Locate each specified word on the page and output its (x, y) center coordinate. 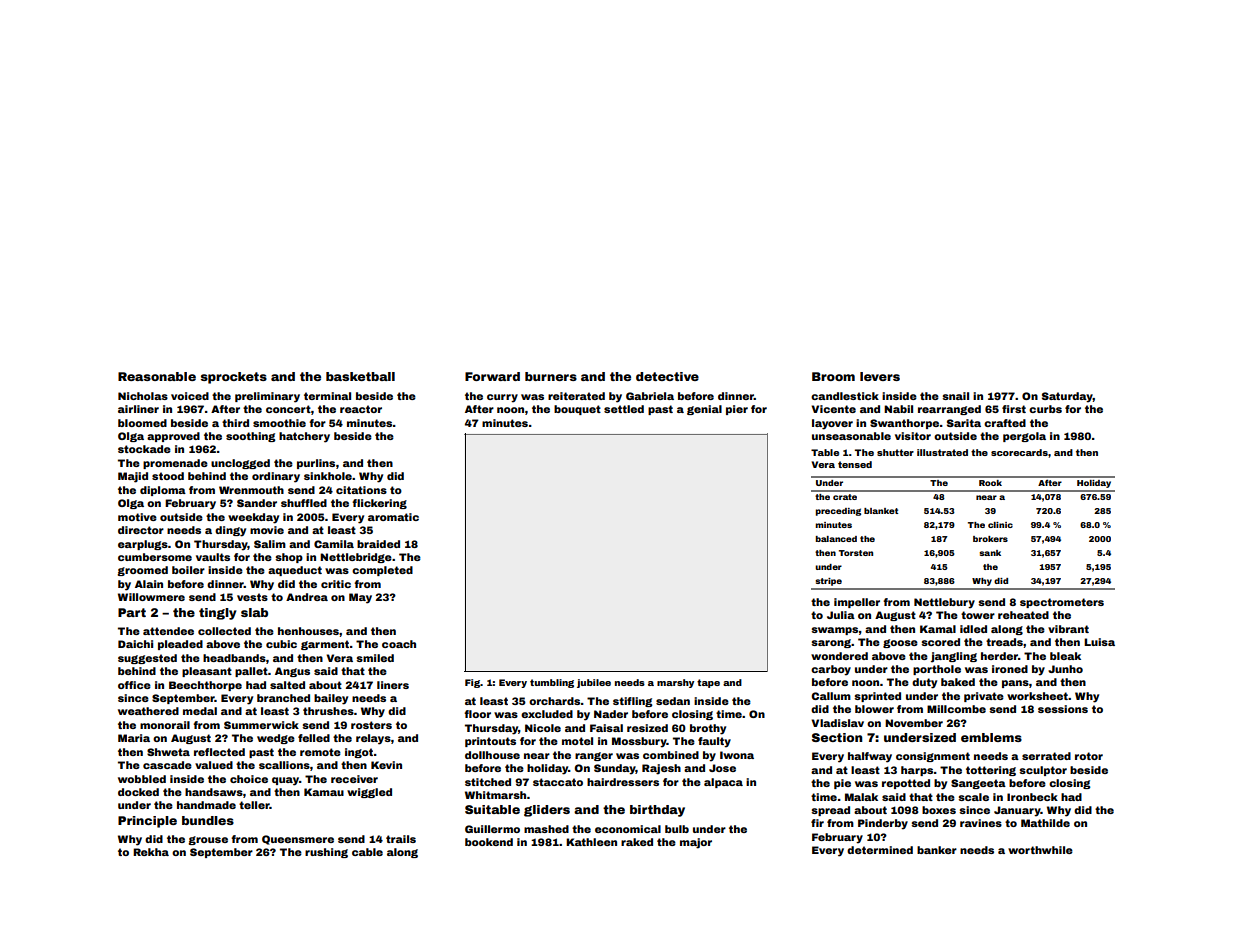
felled (314, 738)
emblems (991, 737)
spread (830, 811)
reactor (361, 409)
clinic (1000, 525)
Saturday (1067, 397)
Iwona (737, 755)
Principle (147, 822)
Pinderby (883, 824)
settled (624, 409)
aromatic (393, 517)
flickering (379, 504)
